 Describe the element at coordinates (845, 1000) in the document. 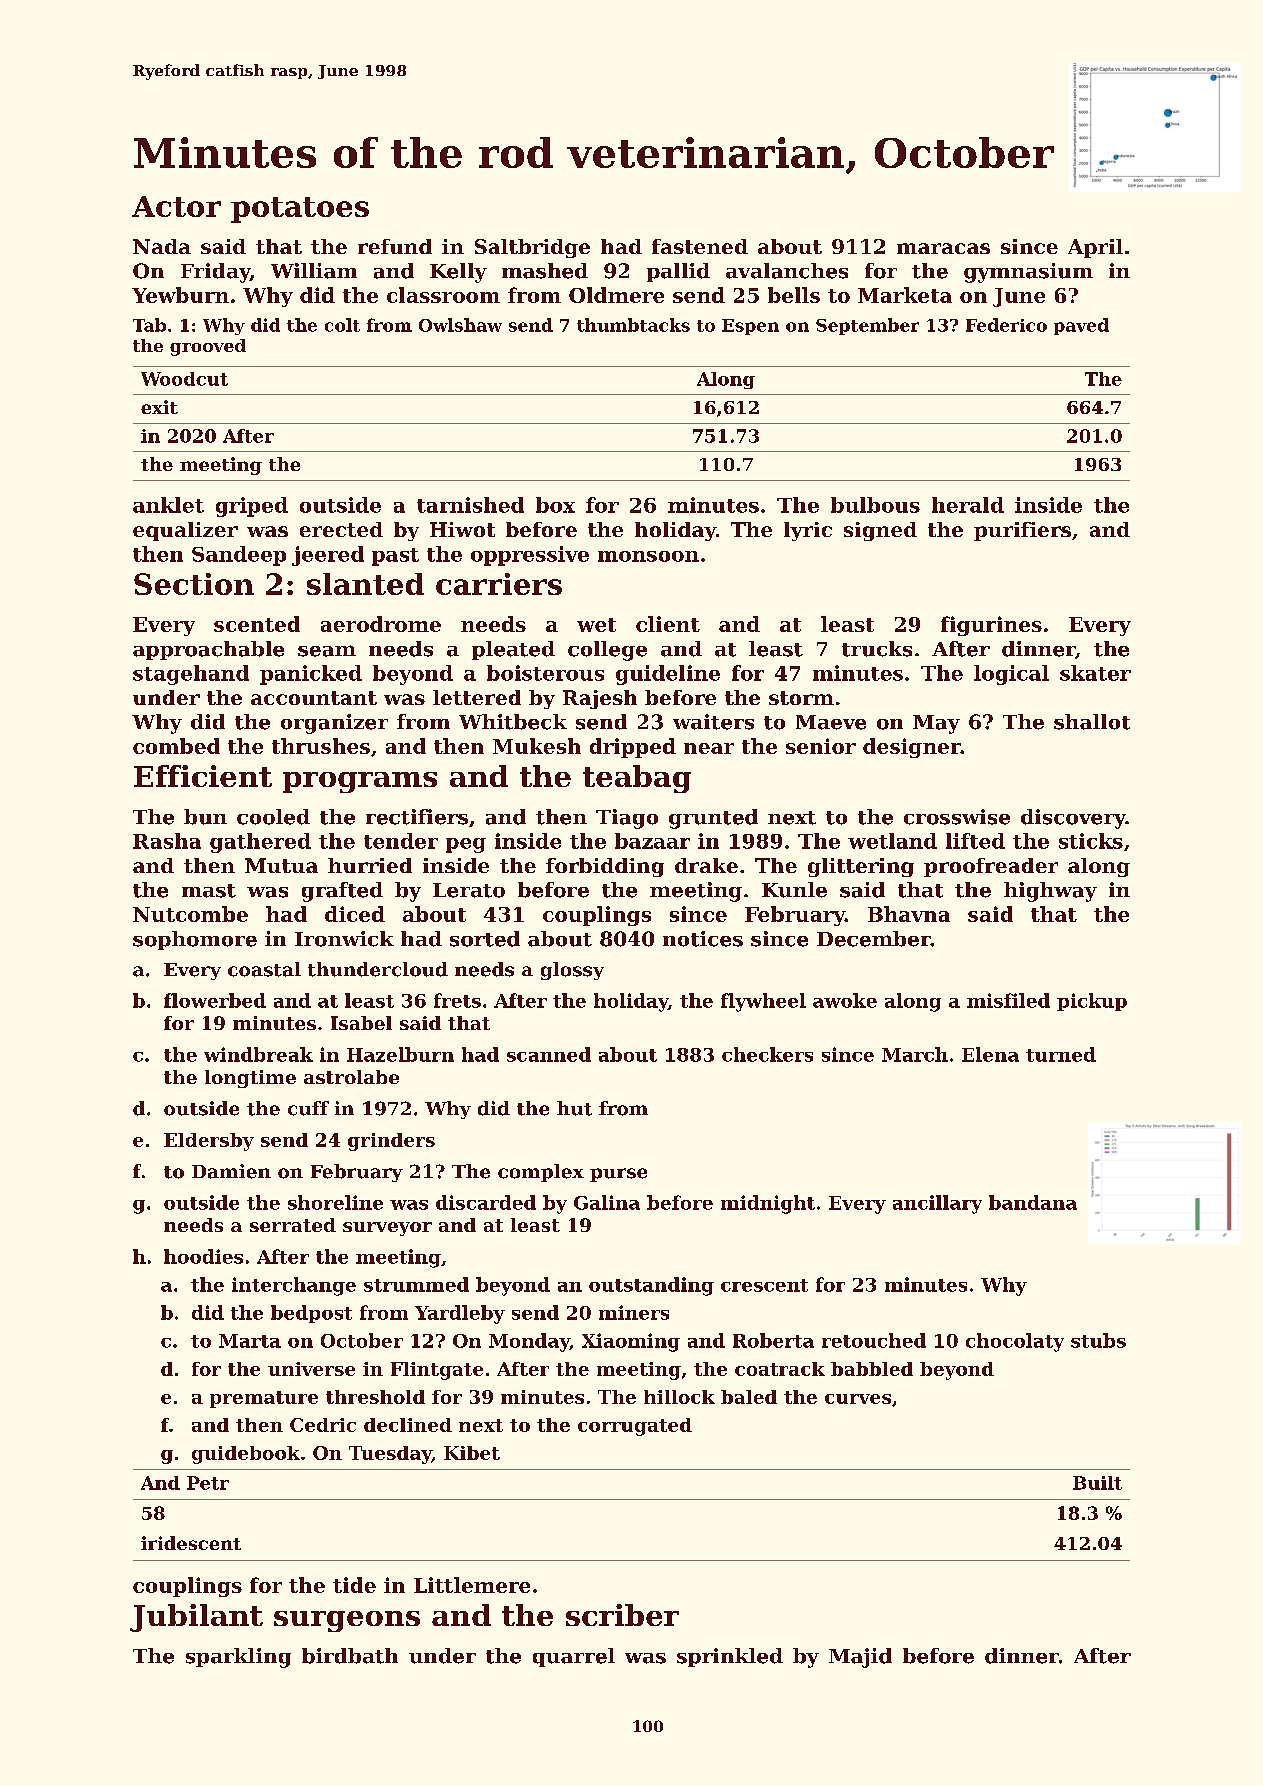

I see `awoke` at that location.
